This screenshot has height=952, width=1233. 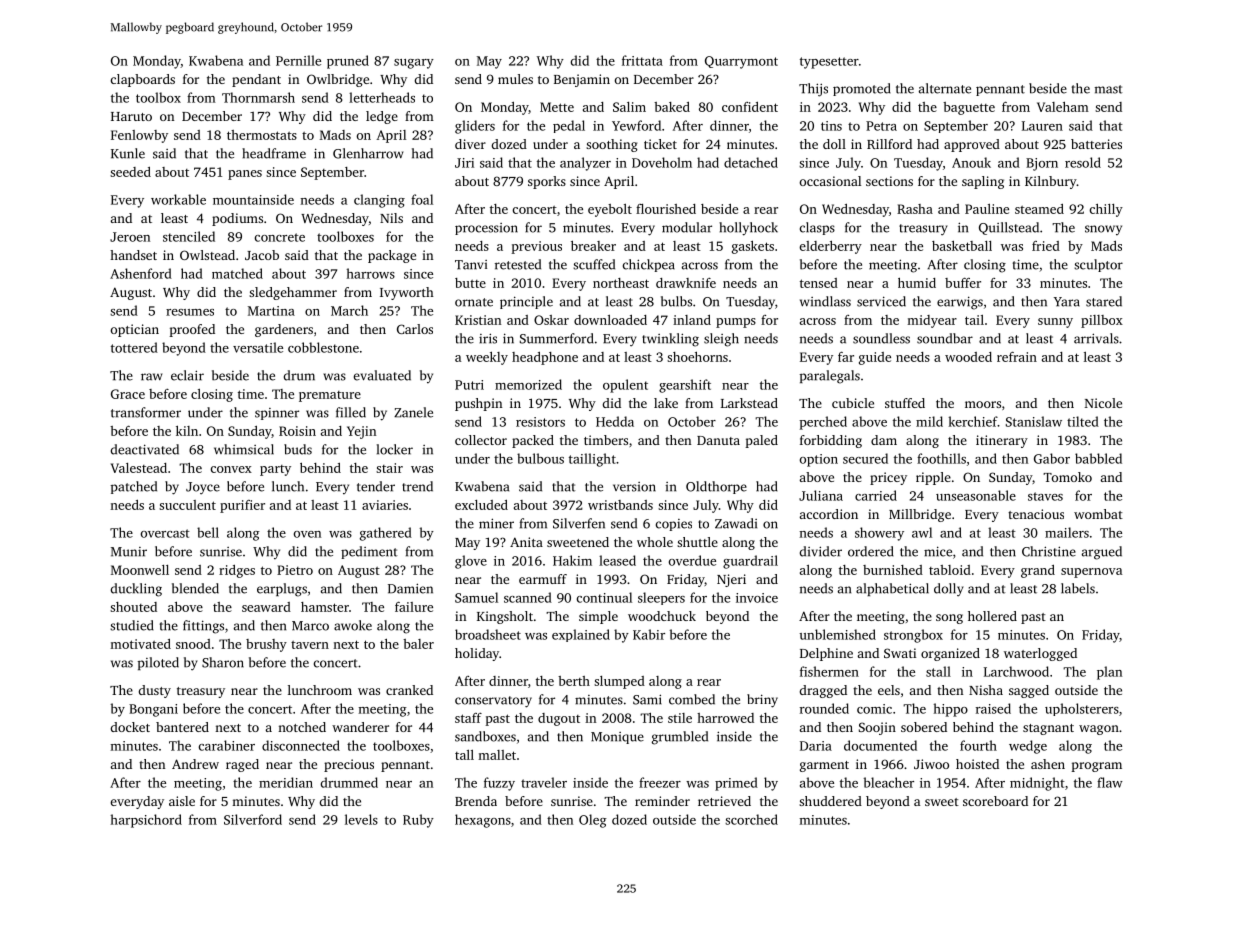 I want to click on typesetter, so click(x=829, y=63).
